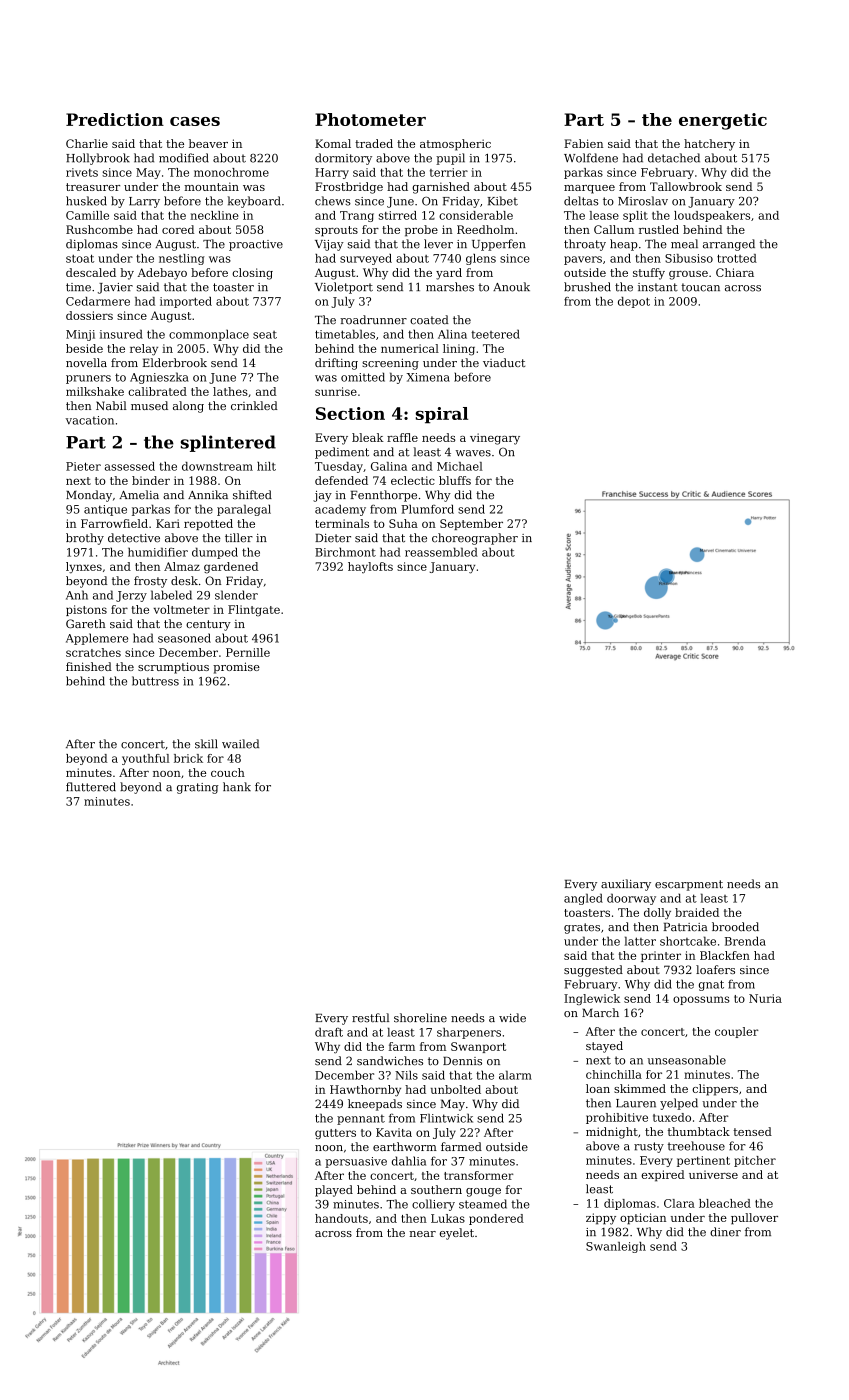 Image resolution: width=849 pixels, height=1400 pixels. I want to click on Birchmont, so click(345, 552).
